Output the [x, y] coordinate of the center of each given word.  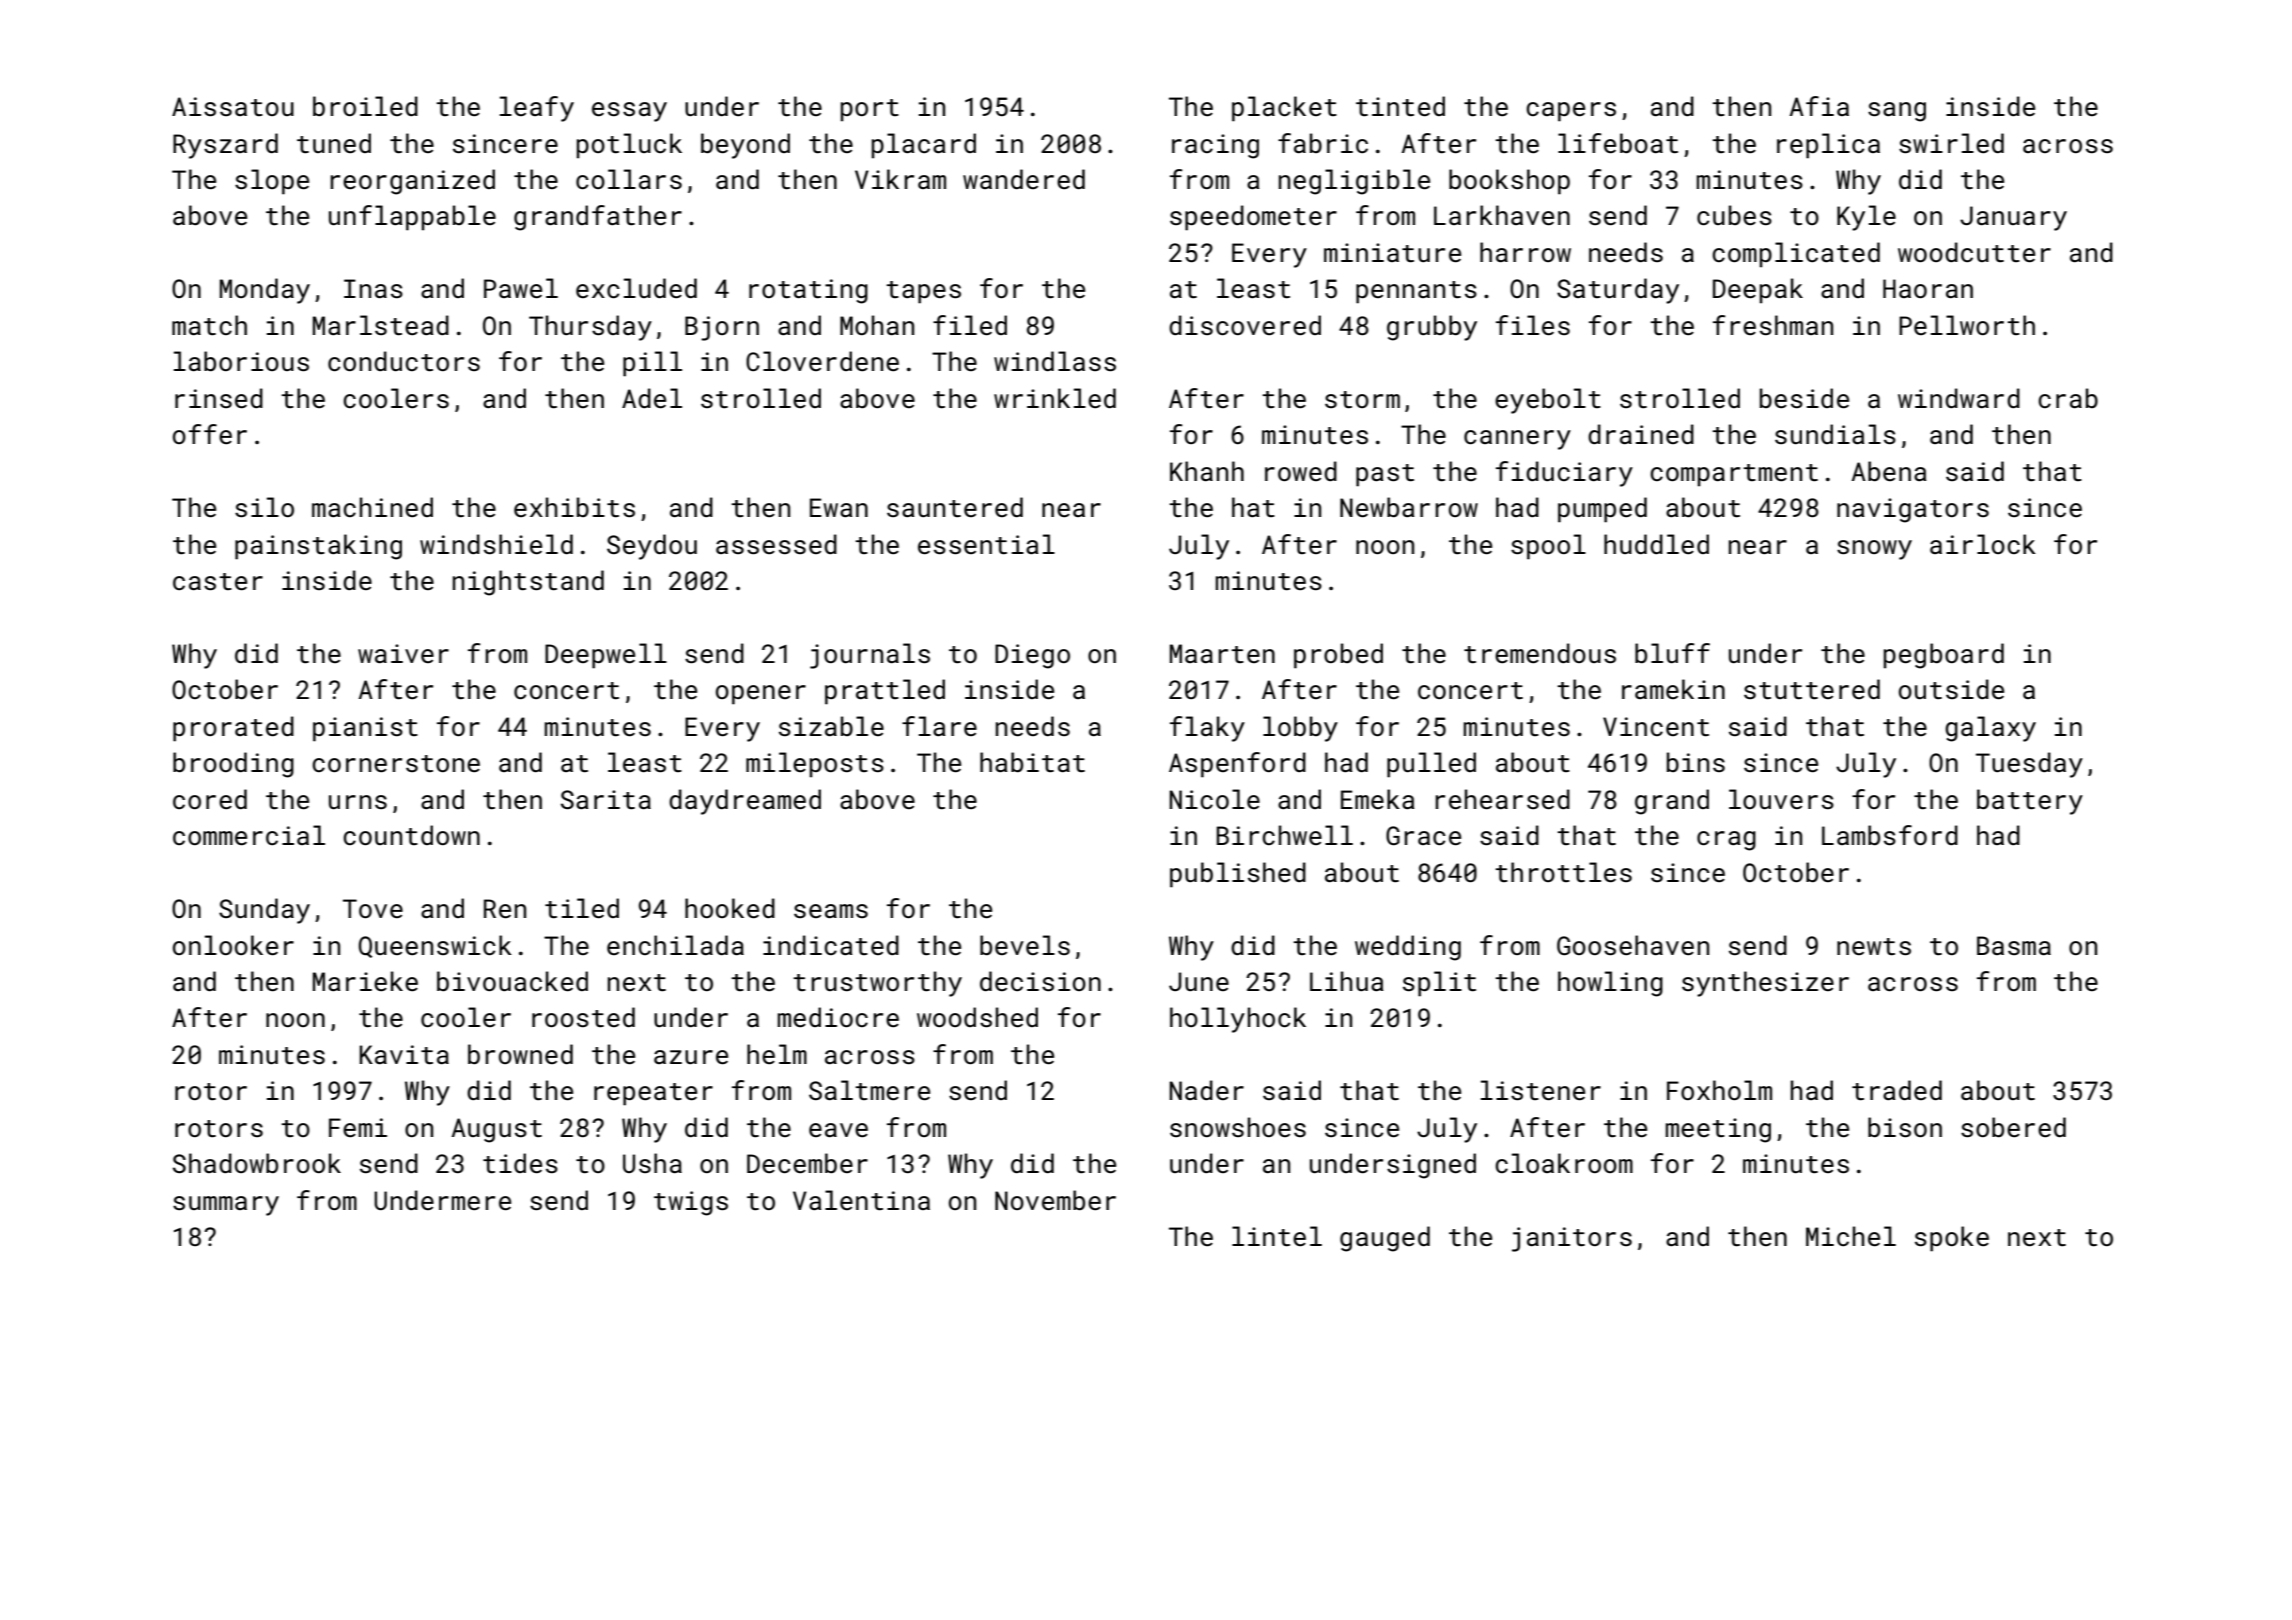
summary [226, 1206]
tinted [1400, 106]
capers [1571, 112]
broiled [365, 106]
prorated [233, 729]
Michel [1851, 1236]
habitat [1032, 762]
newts [1874, 947]
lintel [1277, 1236]
